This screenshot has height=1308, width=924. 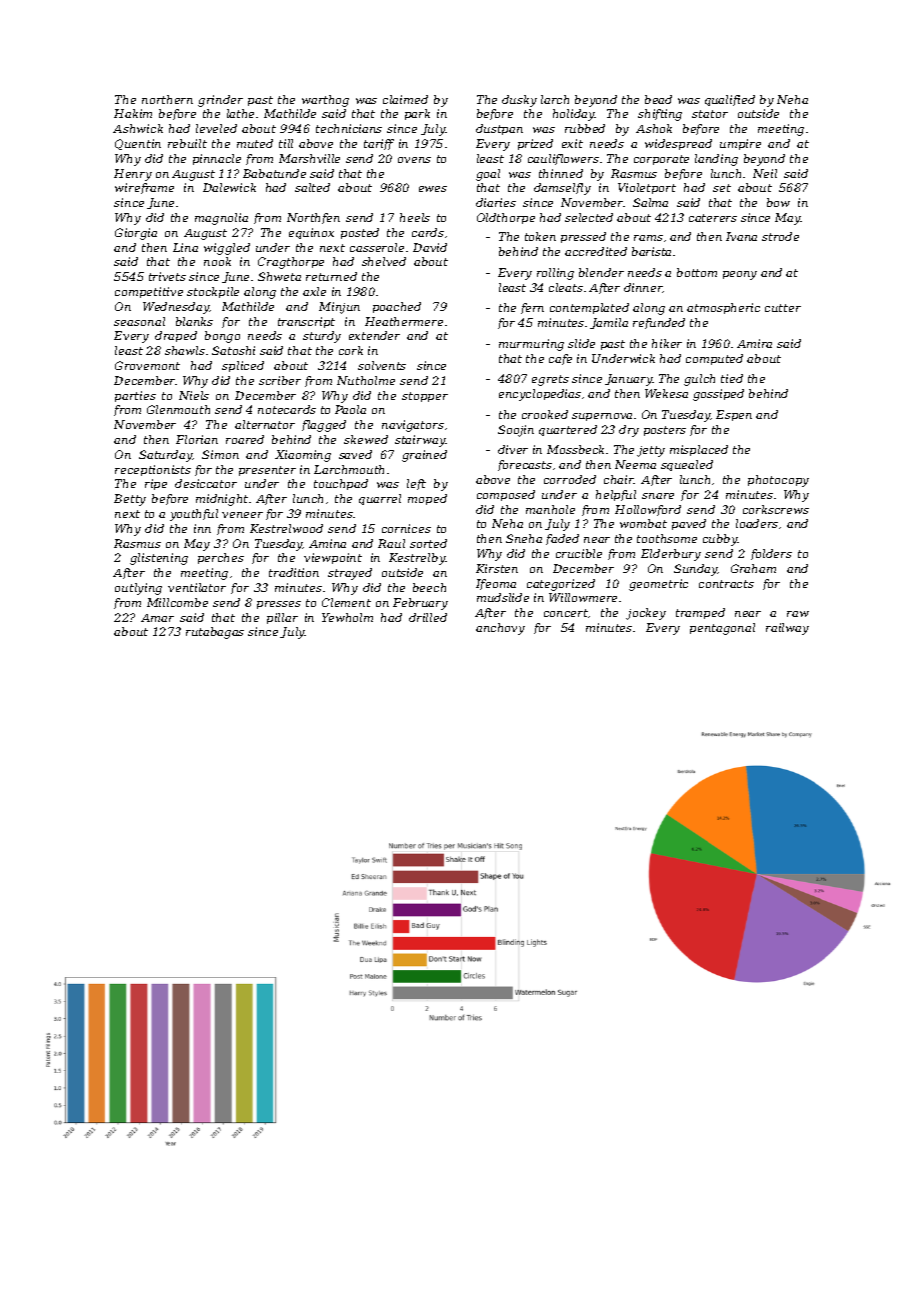 I want to click on Glenmouth, so click(x=178, y=409).
